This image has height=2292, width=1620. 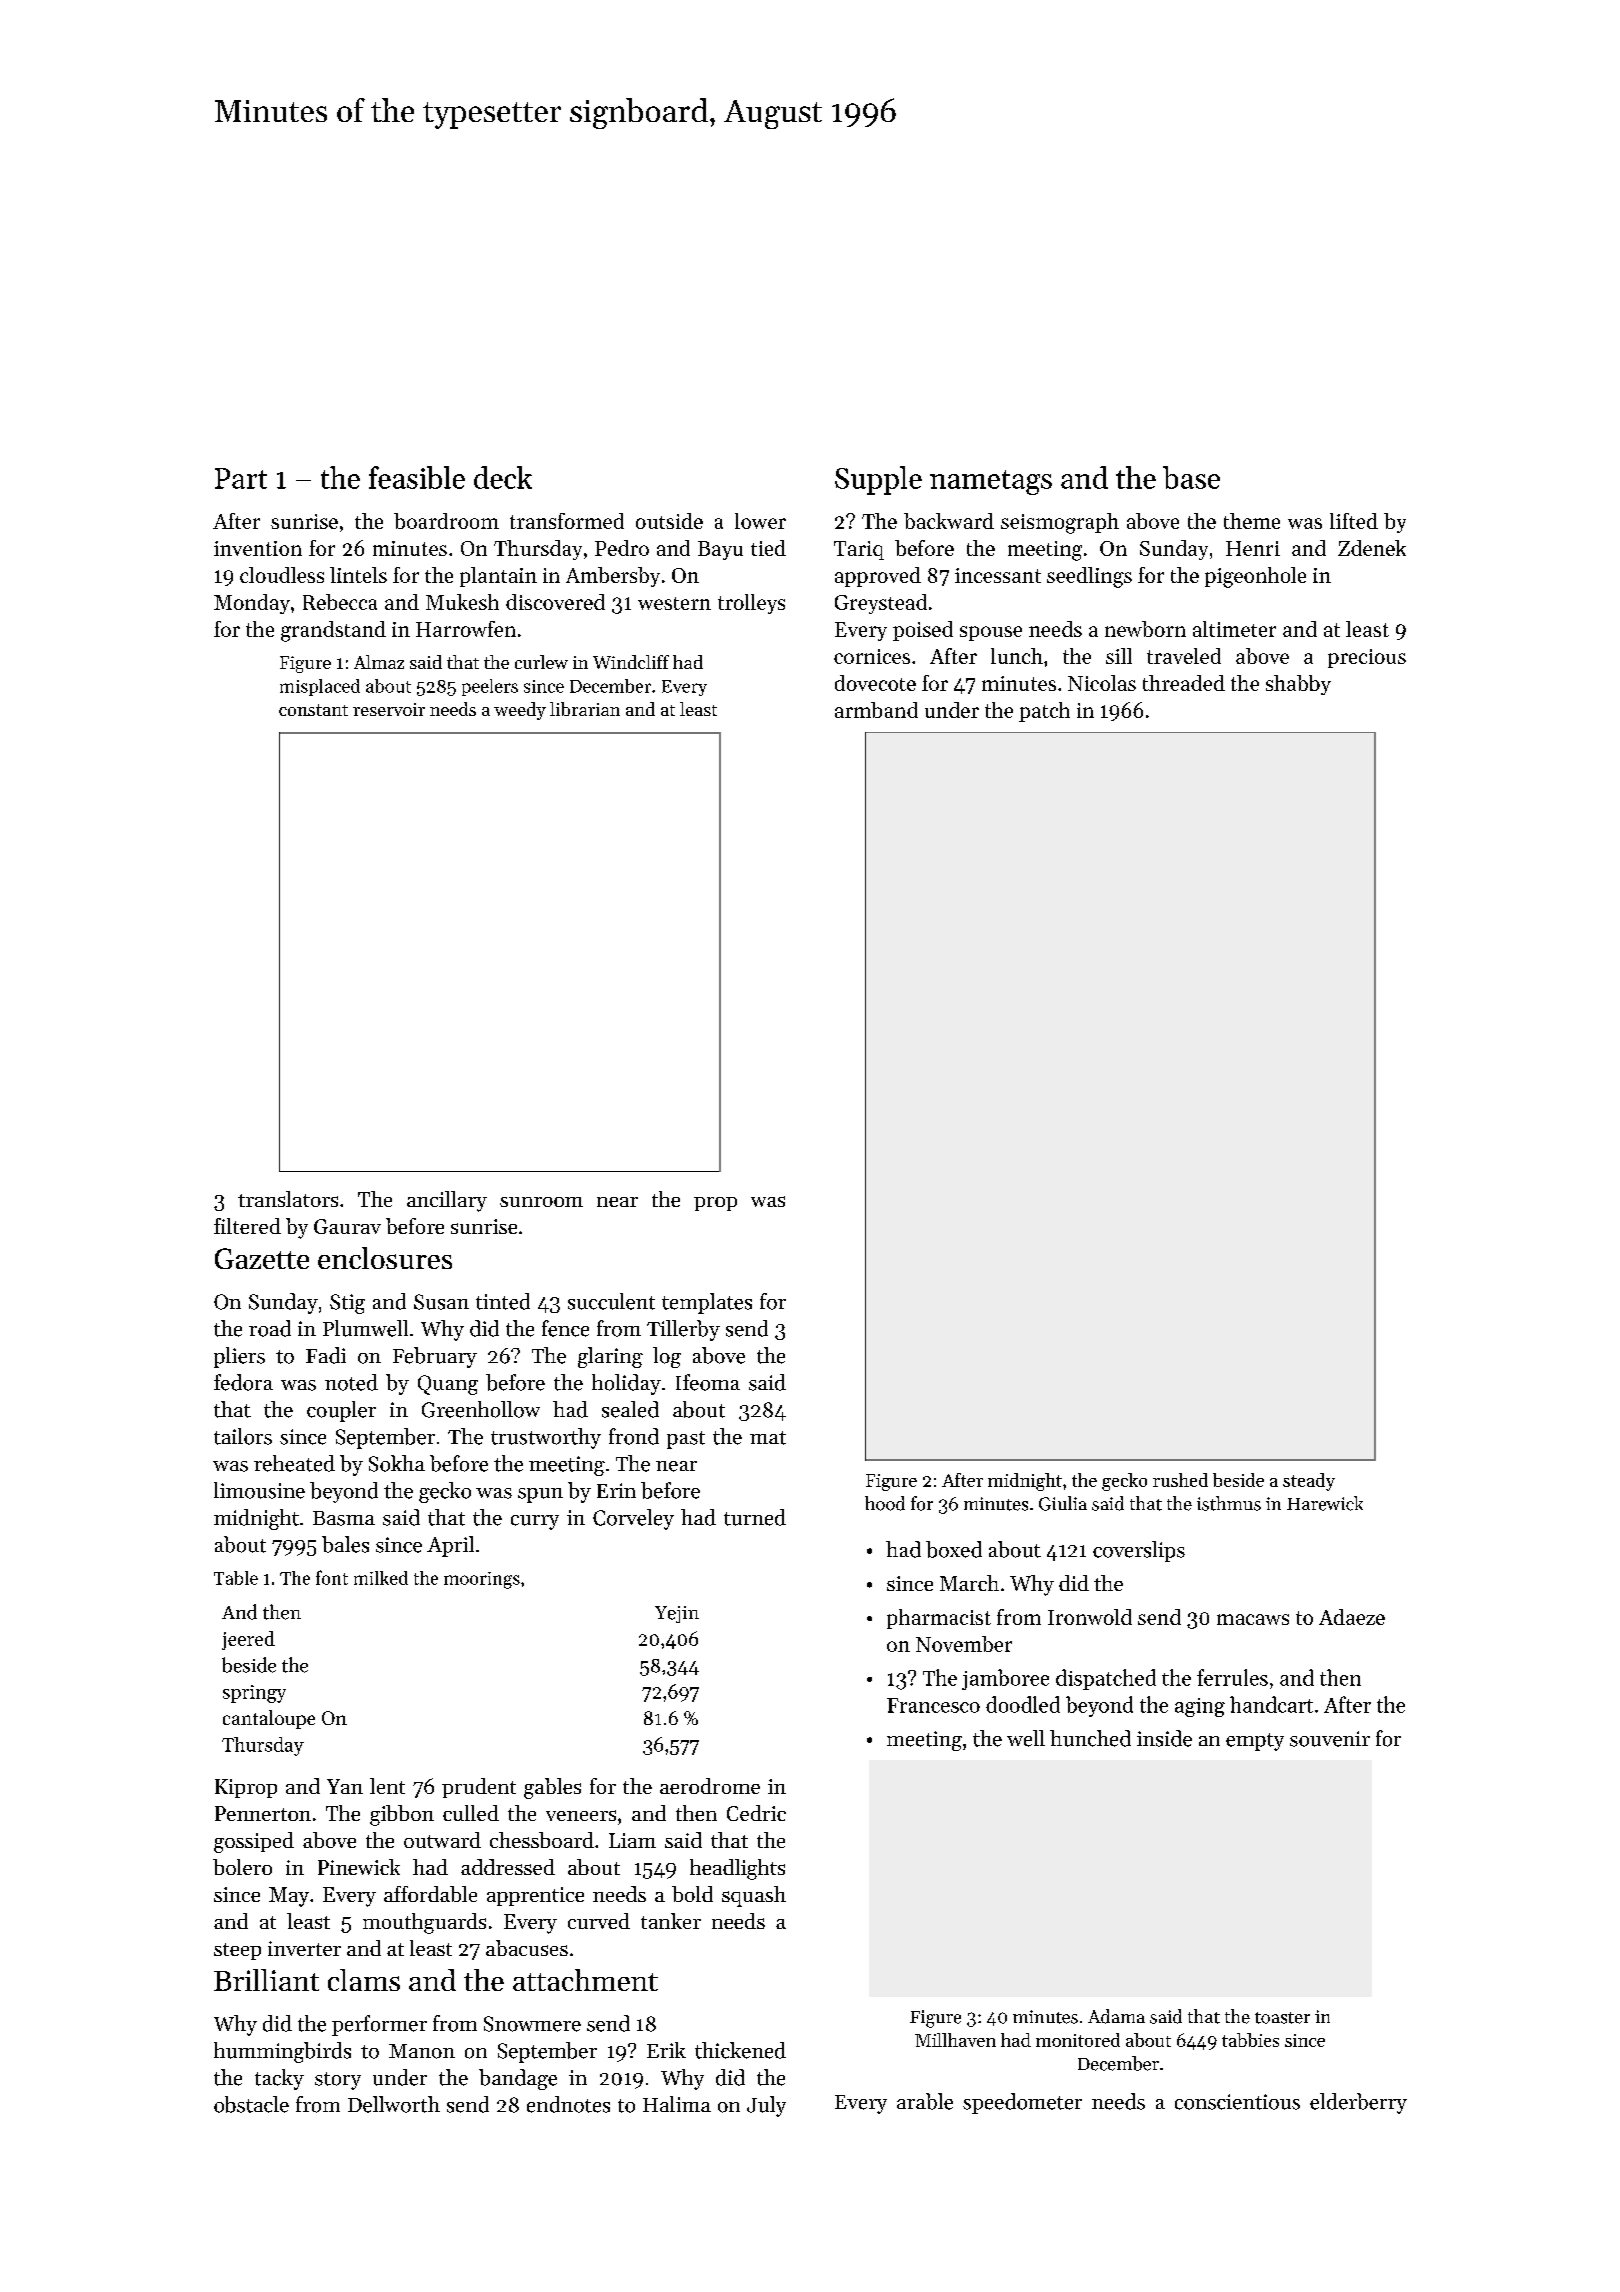 I want to click on Yejin, so click(x=677, y=1614).
